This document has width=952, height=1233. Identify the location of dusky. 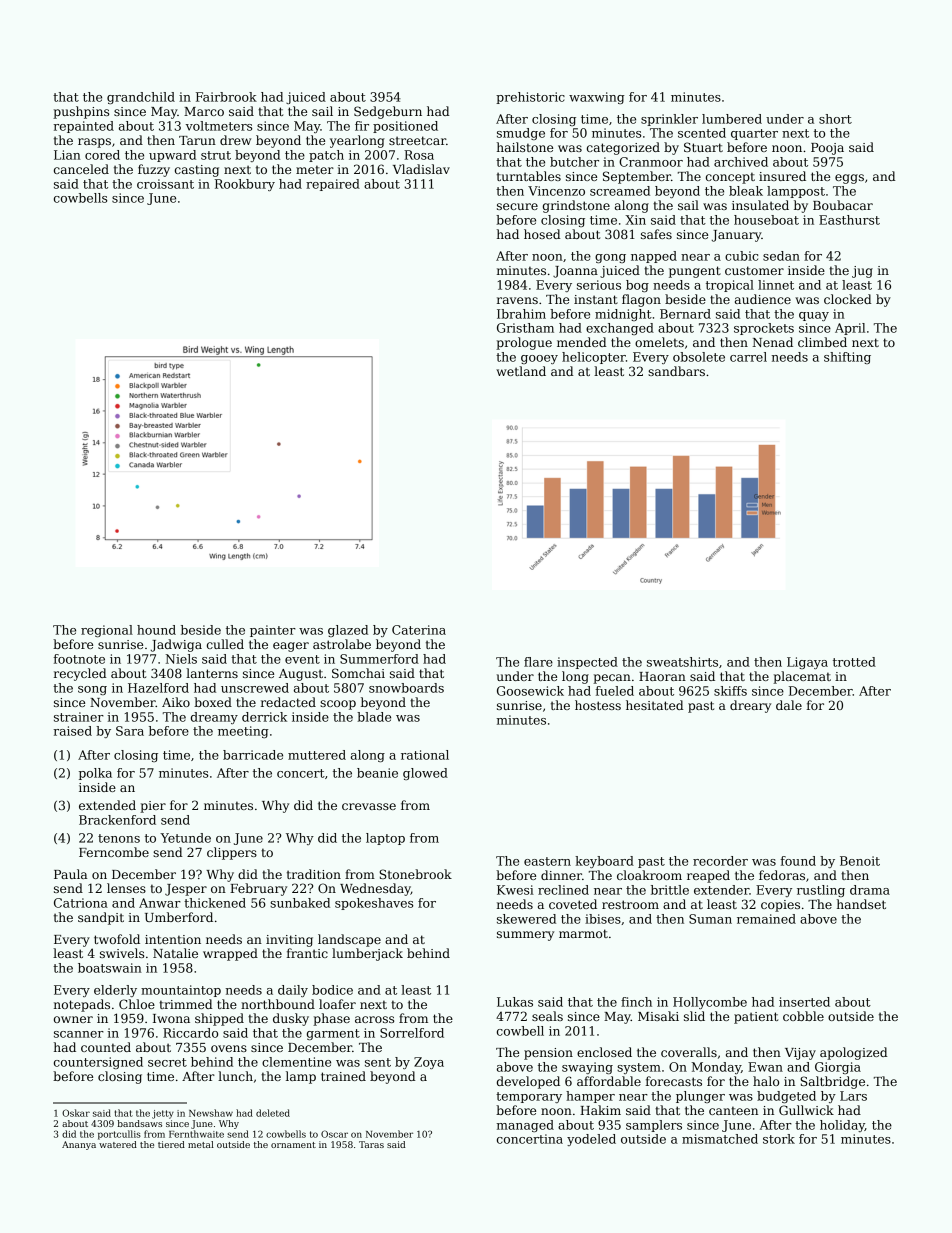
(291, 1019).
